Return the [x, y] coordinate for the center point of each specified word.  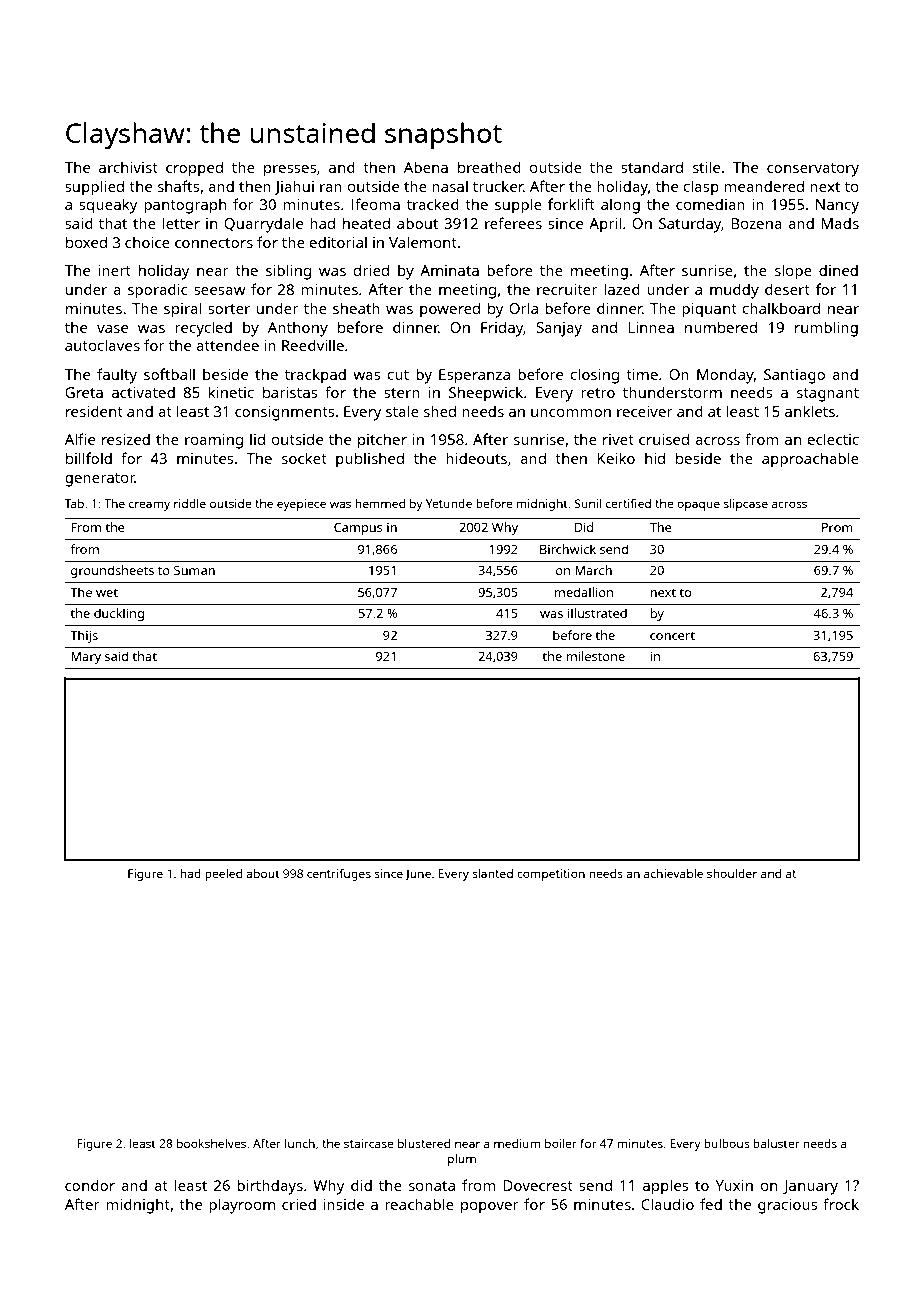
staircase [369, 1143]
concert [672, 635]
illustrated [597, 613]
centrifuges [339, 874]
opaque [698, 506]
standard [652, 167]
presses [290, 171]
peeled [223, 875]
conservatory [813, 170]
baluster [776, 1143]
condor [90, 1185]
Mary [86, 657]
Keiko [616, 458]
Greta [84, 392]
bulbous [727, 1143]
